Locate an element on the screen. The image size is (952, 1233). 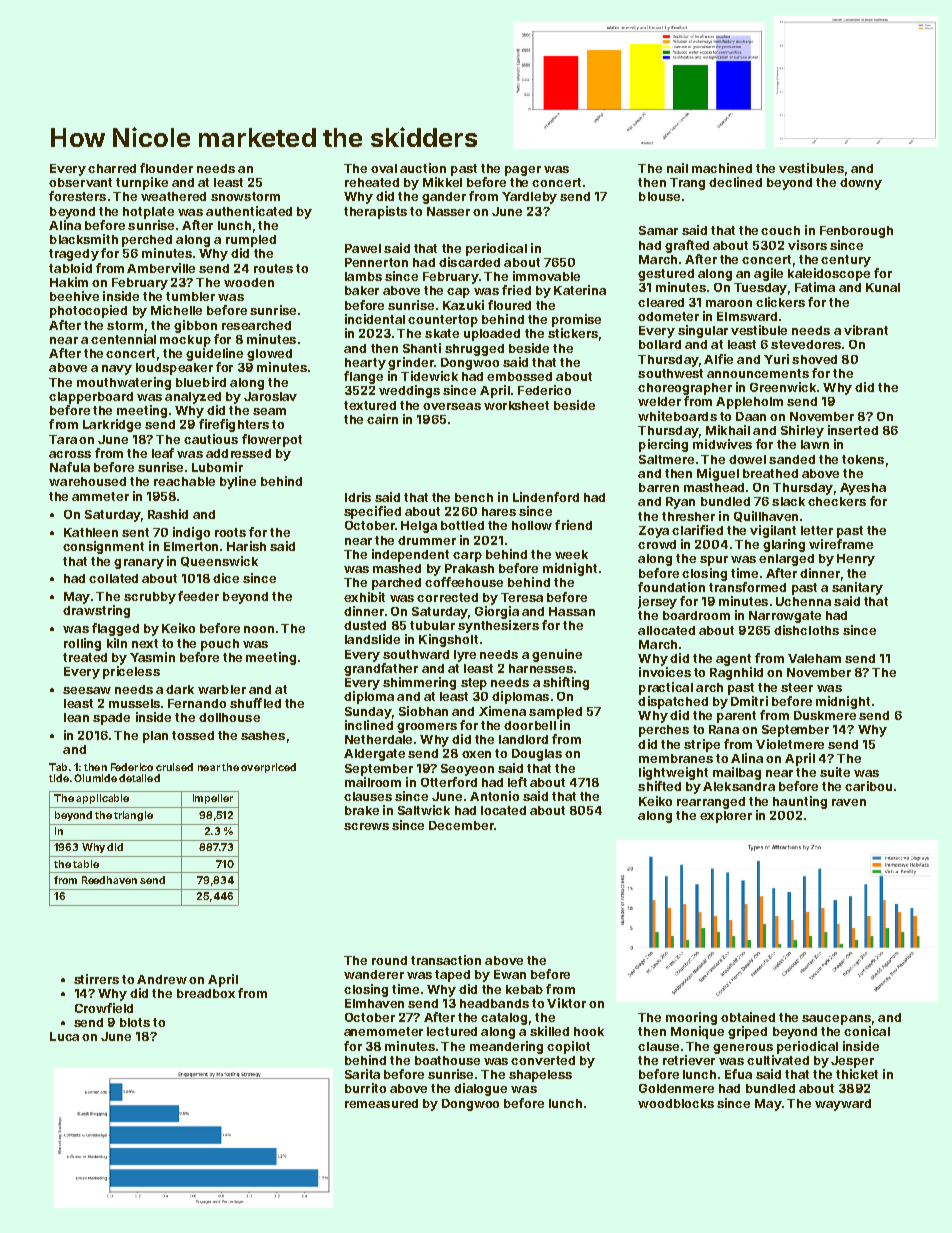
Luca is located at coordinates (64, 1036).
